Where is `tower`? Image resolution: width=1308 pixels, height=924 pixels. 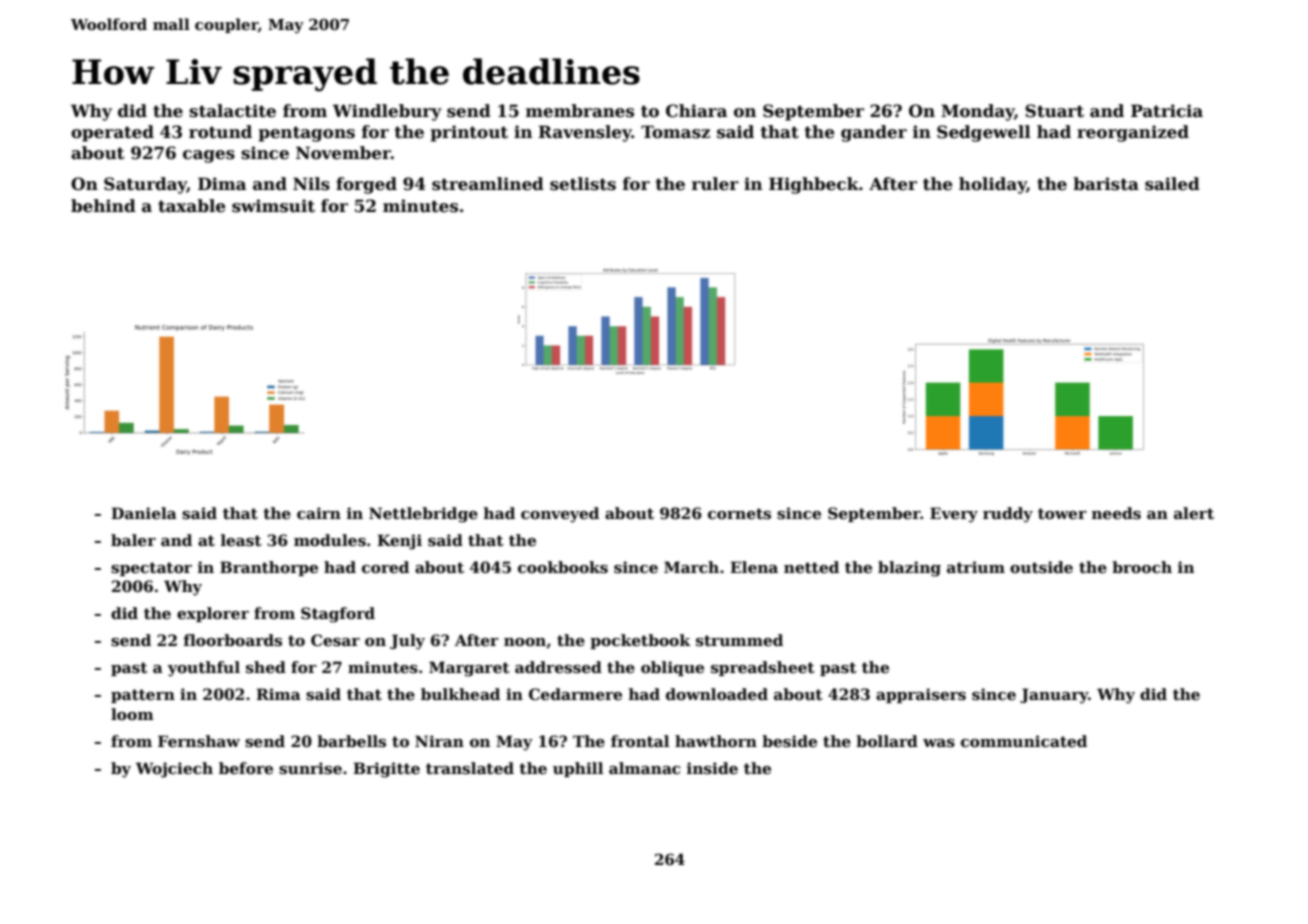 tower is located at coordinates (1062, 513).
